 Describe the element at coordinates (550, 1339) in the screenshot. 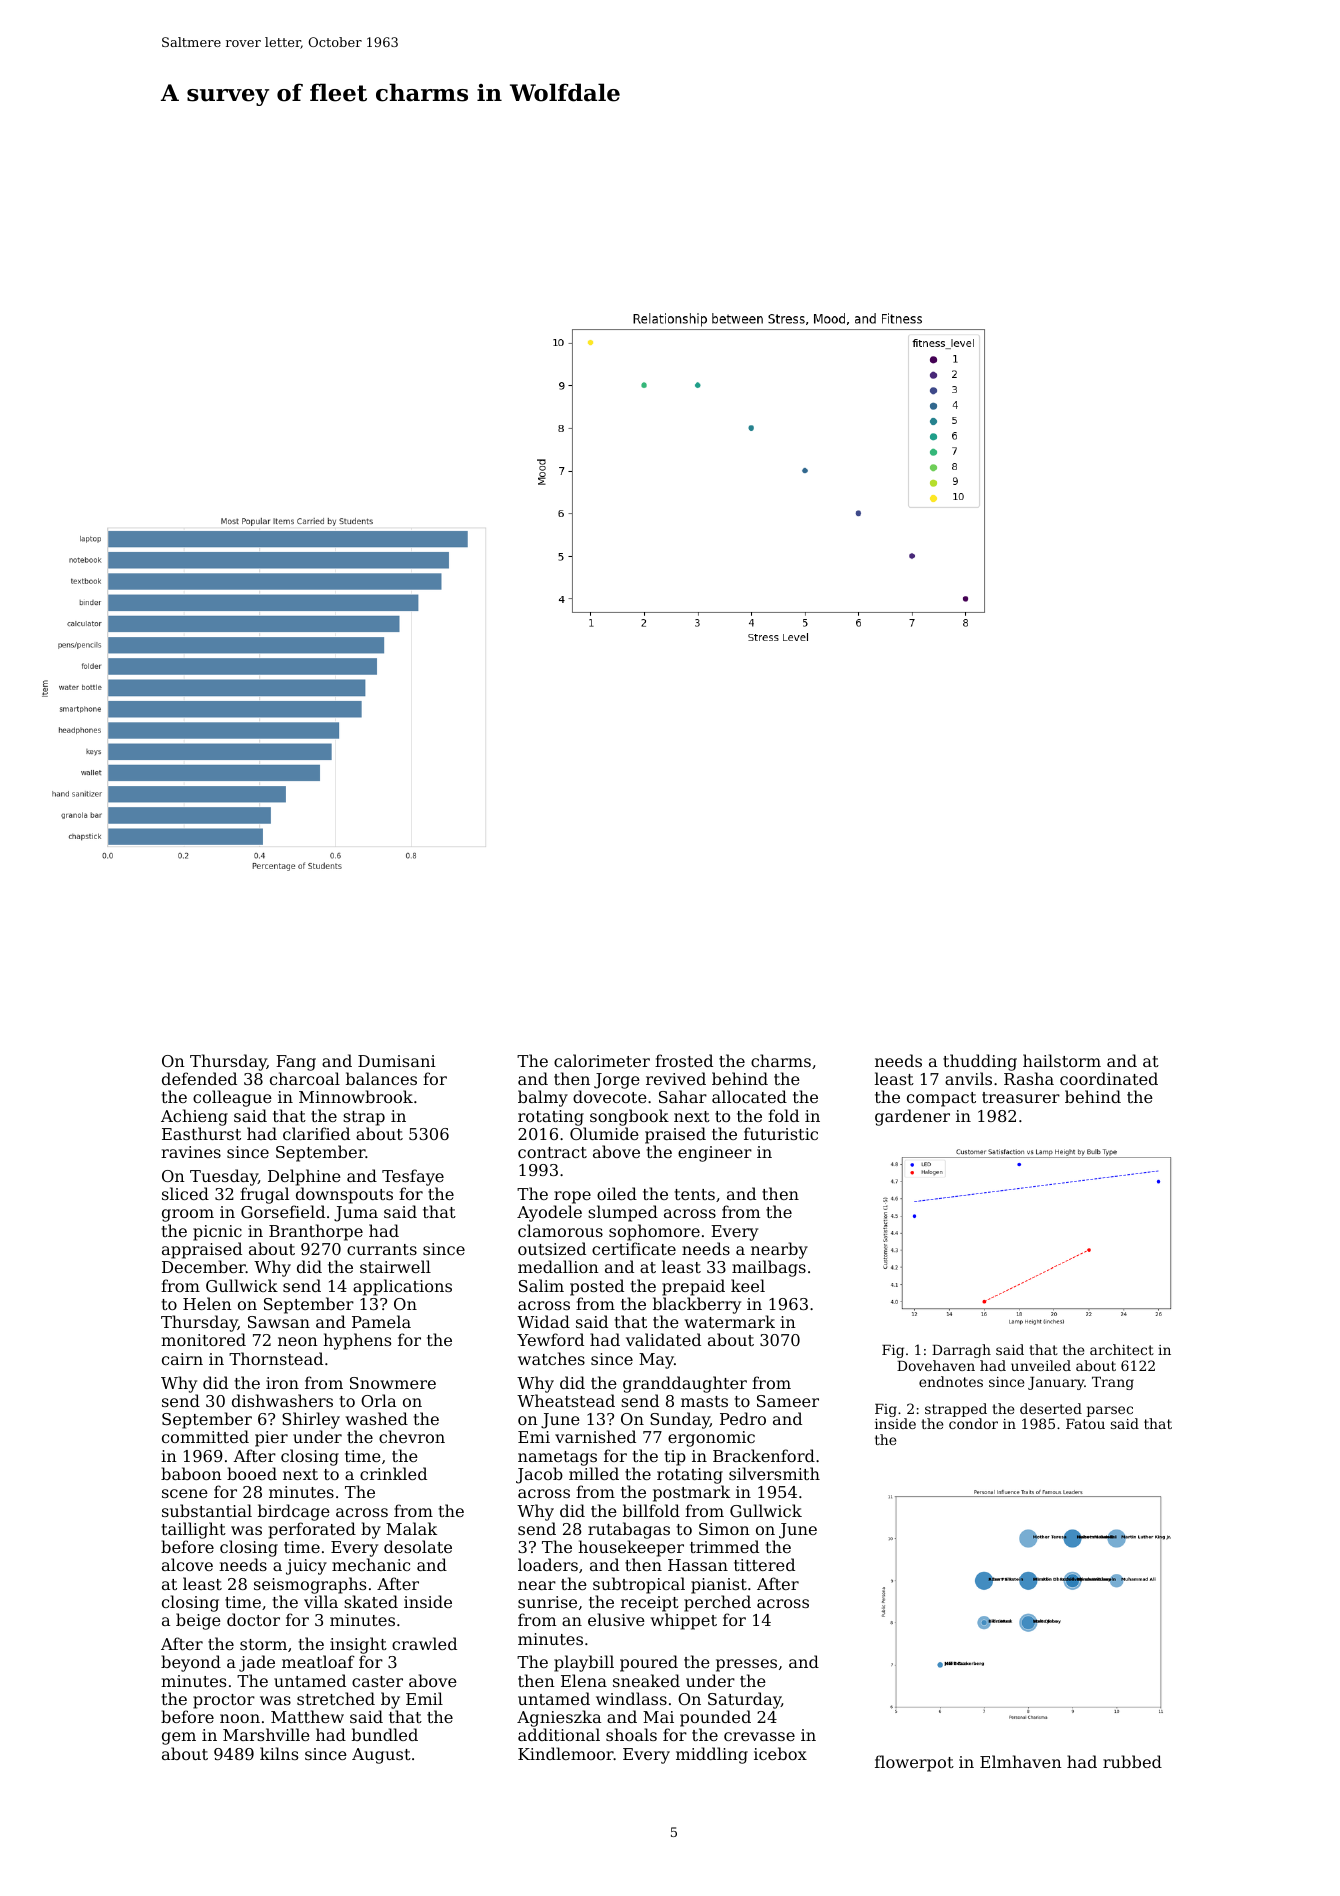

I see `Yewford` at that location.
